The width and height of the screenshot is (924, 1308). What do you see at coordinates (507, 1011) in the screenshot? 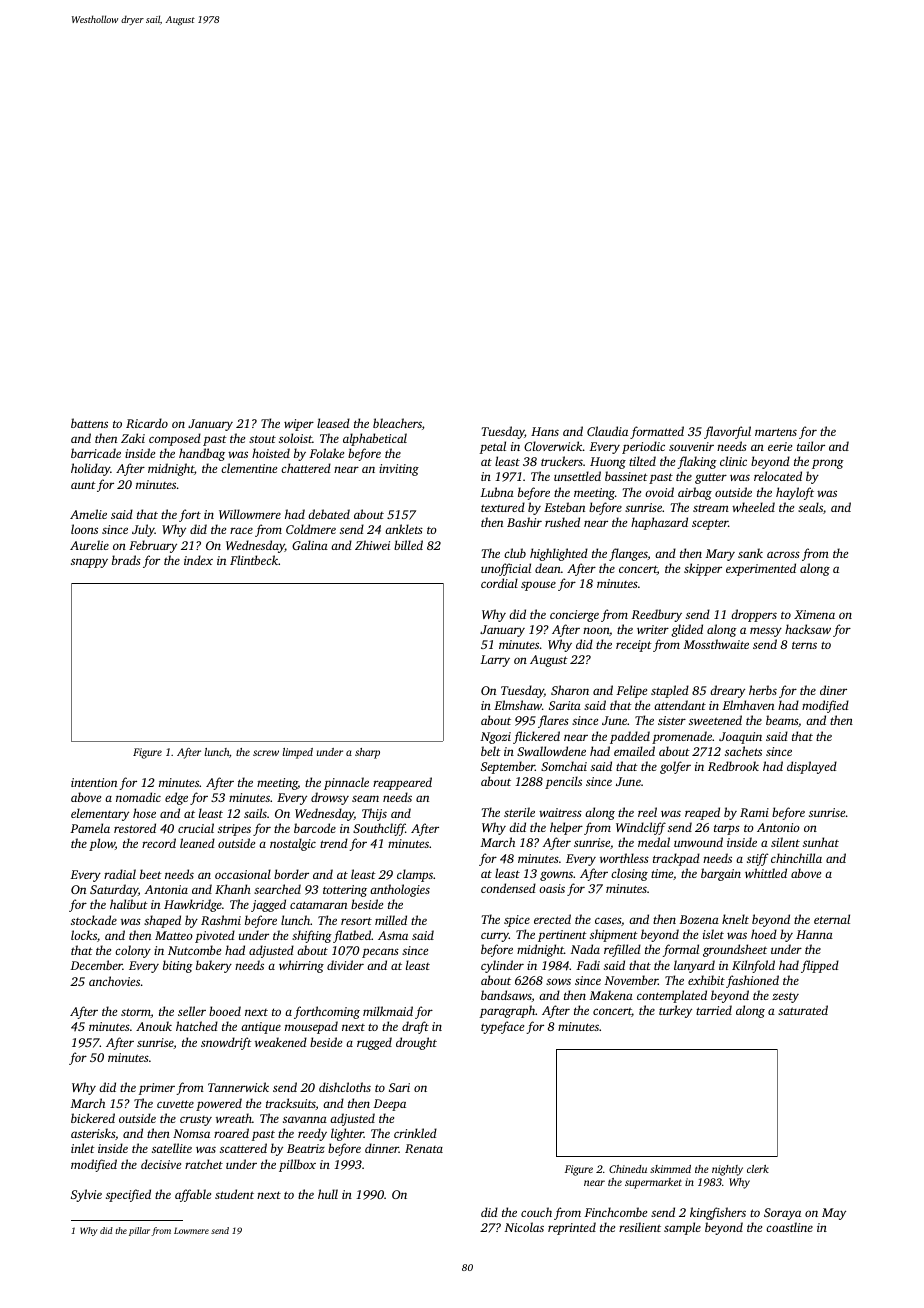
I see `paragraph` at bounding box center [507, 1011].
